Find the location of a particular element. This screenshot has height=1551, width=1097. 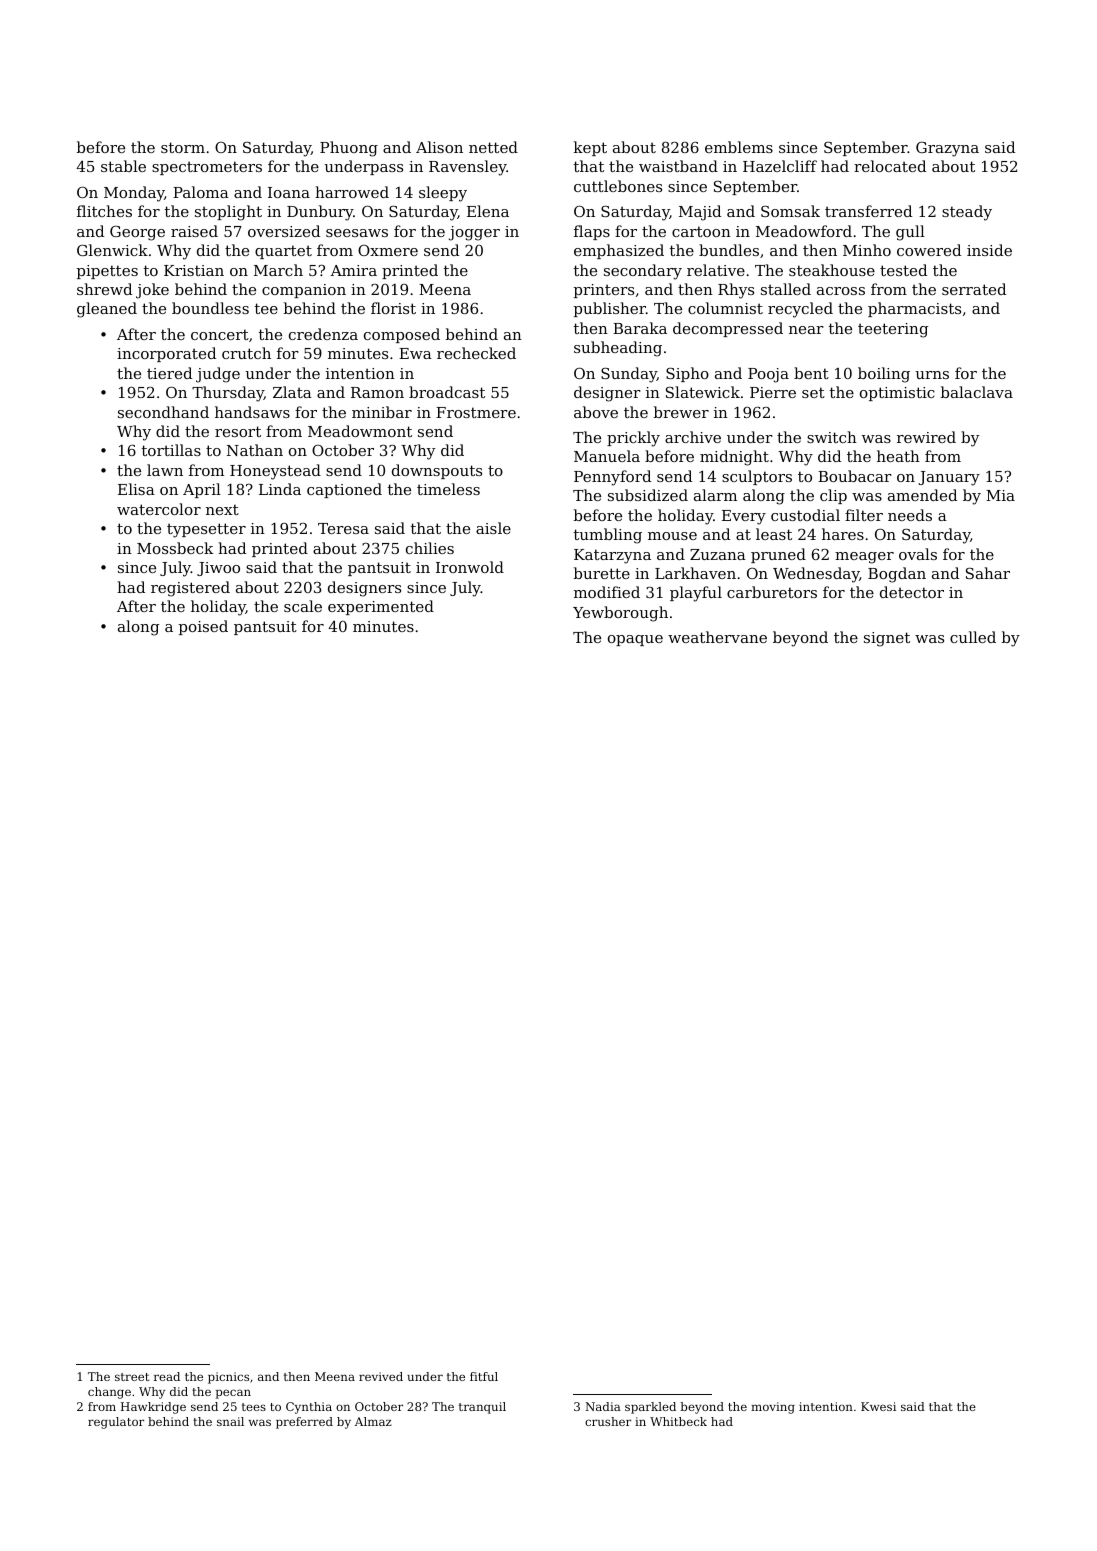

jogger is located at coordinates (474, 233).
